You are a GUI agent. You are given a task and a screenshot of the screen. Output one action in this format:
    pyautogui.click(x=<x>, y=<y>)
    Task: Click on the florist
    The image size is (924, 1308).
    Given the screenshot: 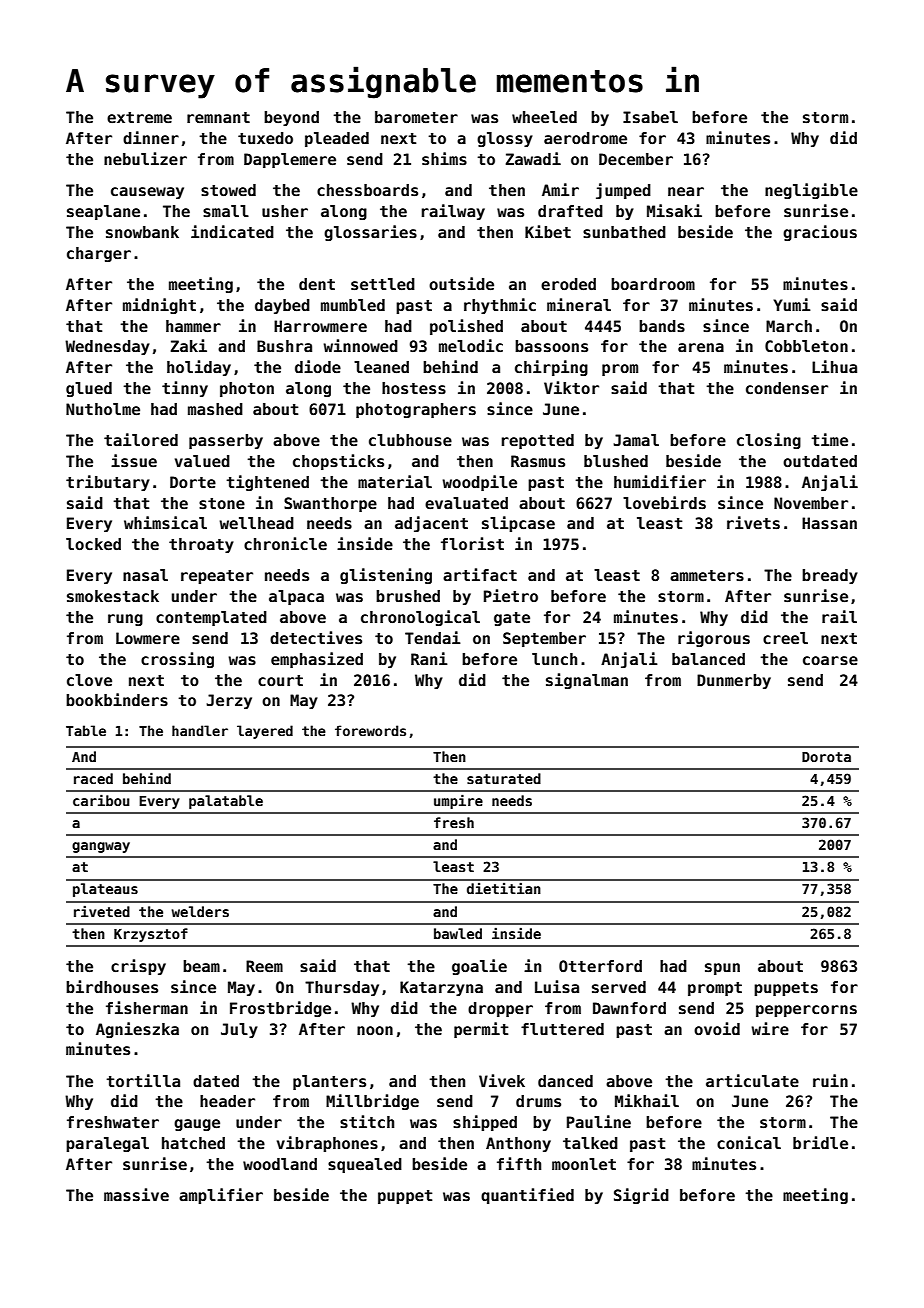 What is the action you would take?
    pyautogui.click(x=472, y=543)
